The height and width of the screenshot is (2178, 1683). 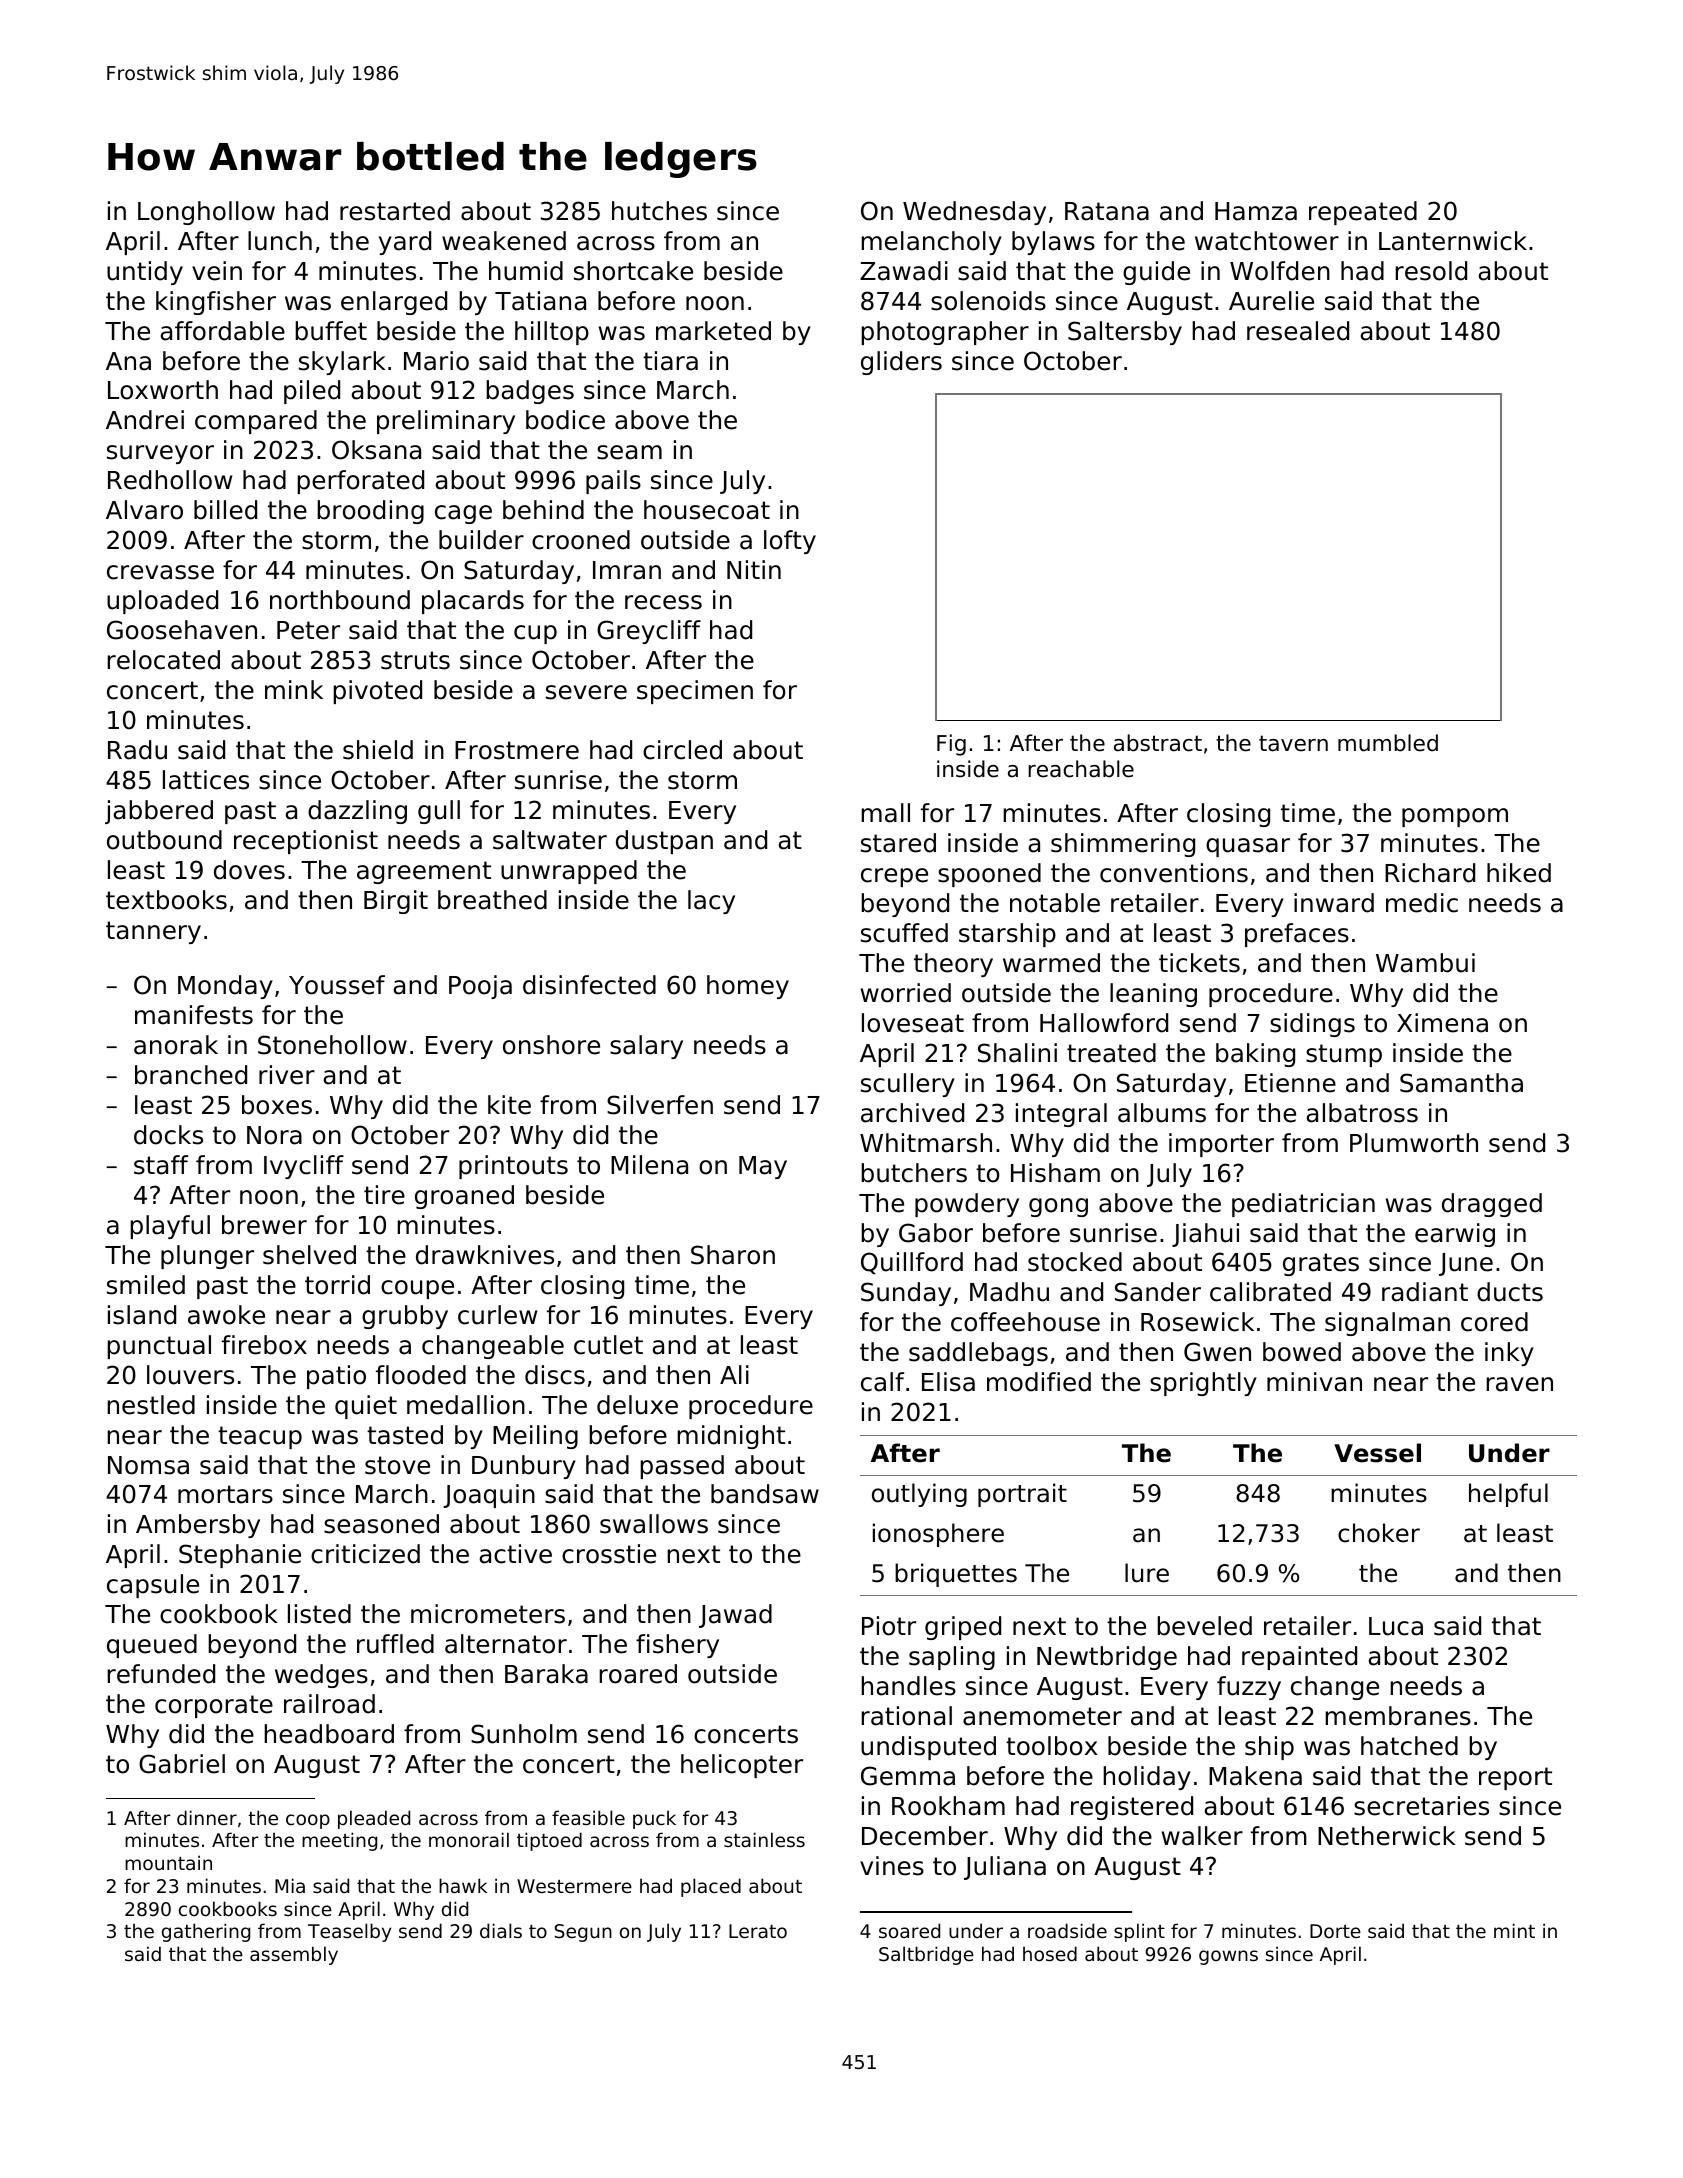 I want to click on capsule, so click(x=153, y=1586).
